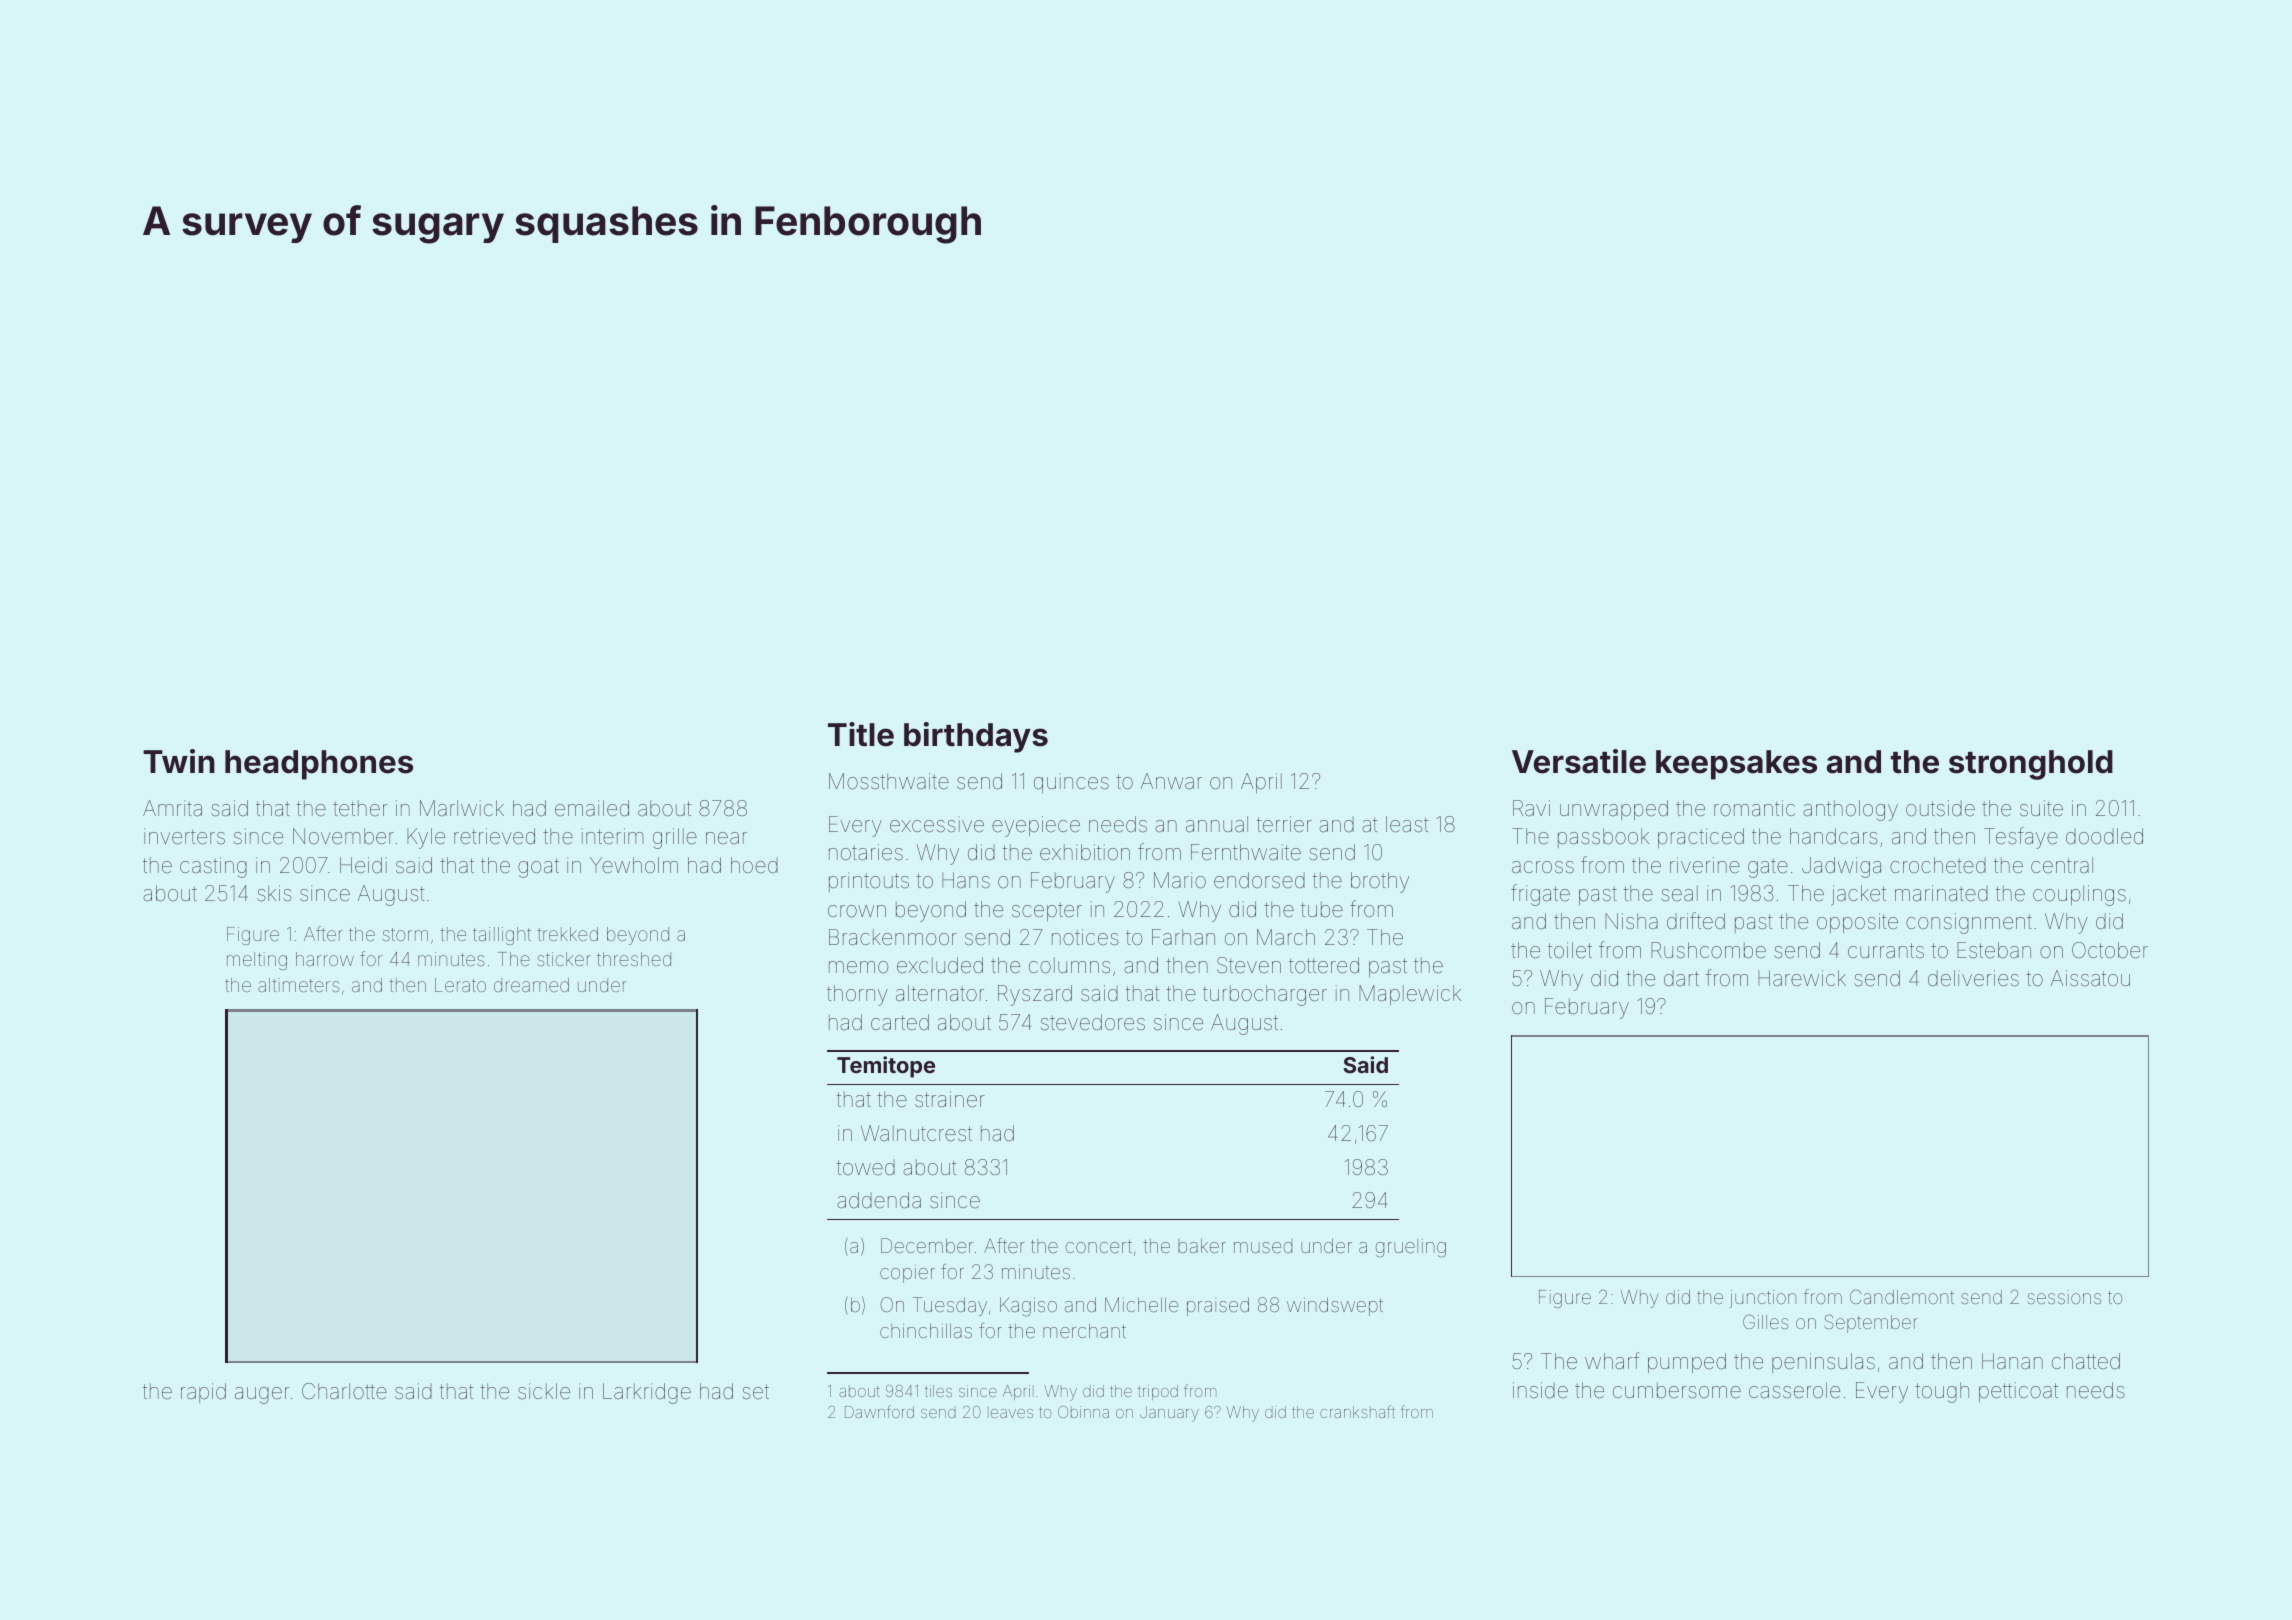 The image size is (2292, 1620). I want to click on towed, so click(866, 1167).
